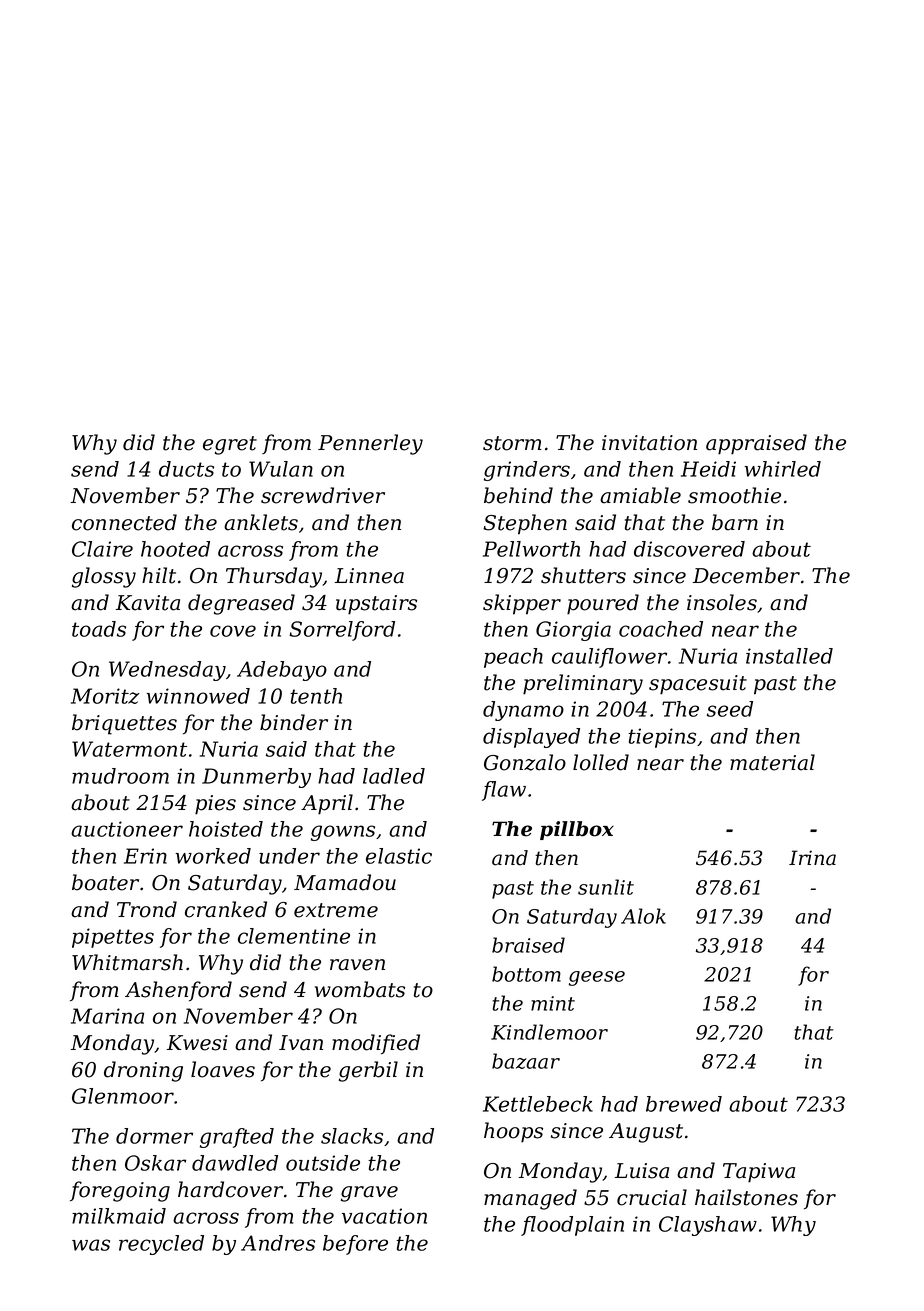  Describe the element at coordinates (376, 1044) in the image. I see `modified` at that location.
